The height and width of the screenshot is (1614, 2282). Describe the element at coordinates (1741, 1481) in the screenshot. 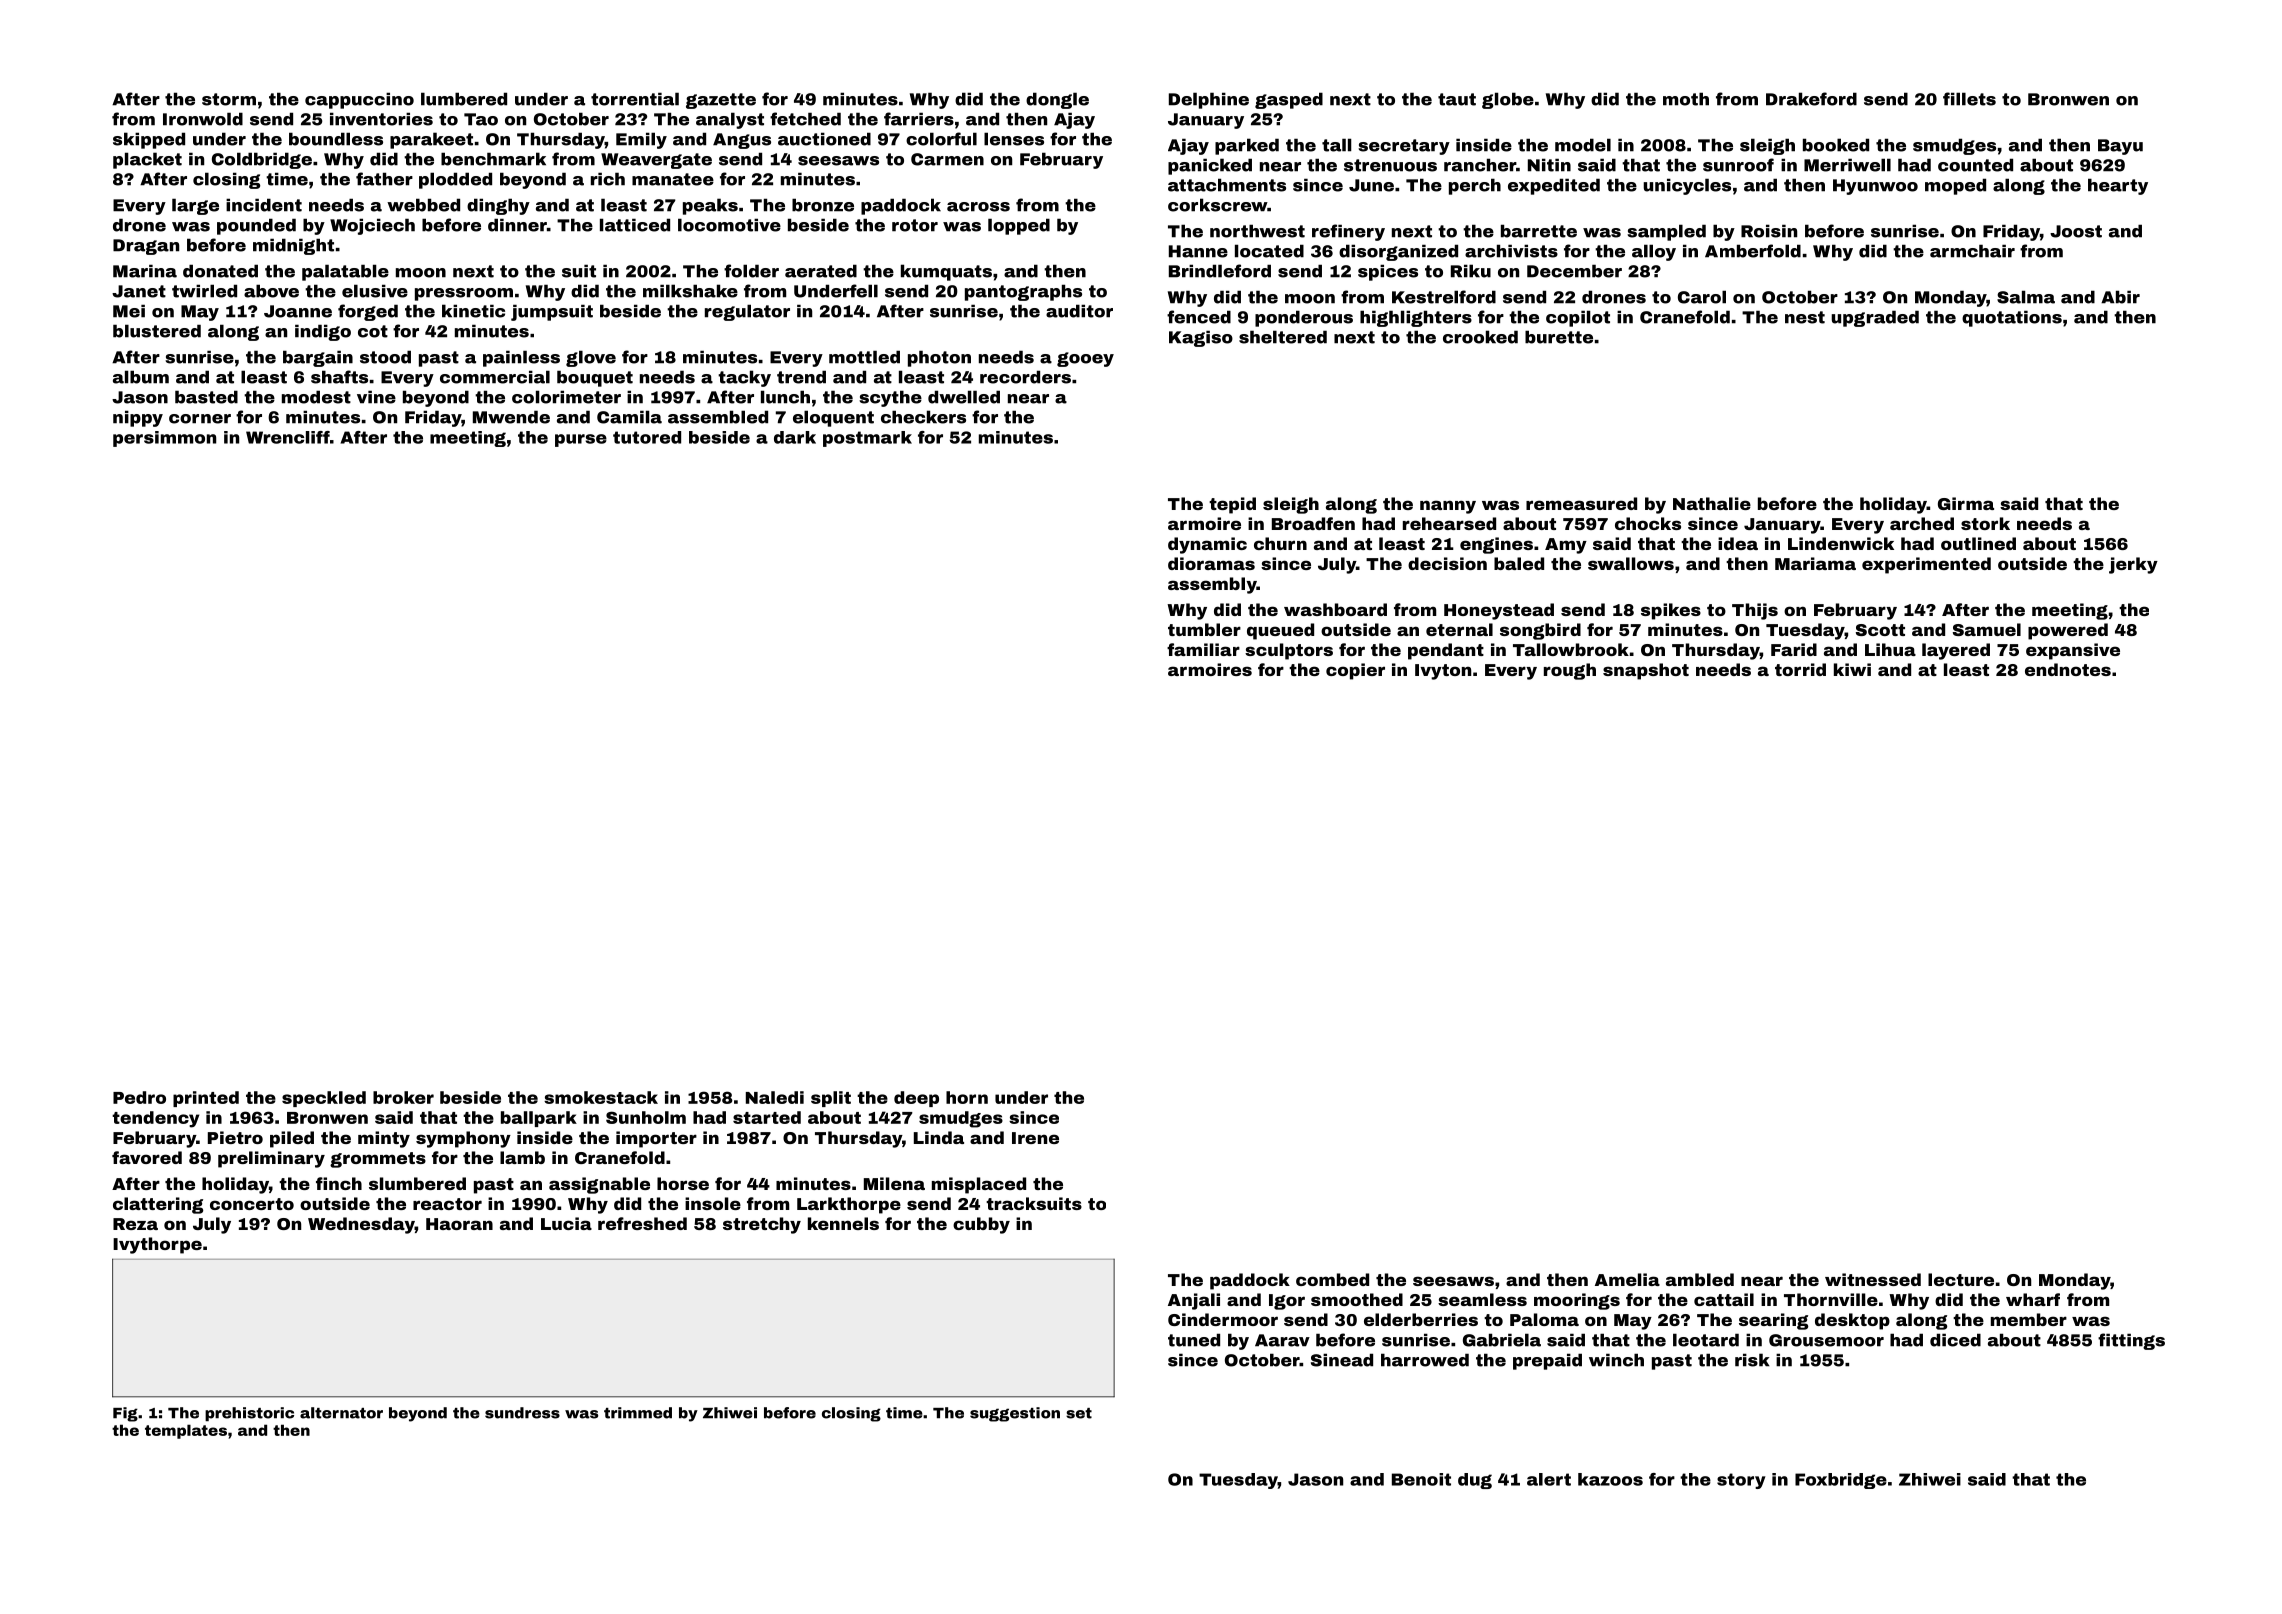

I see `story` at that location.
